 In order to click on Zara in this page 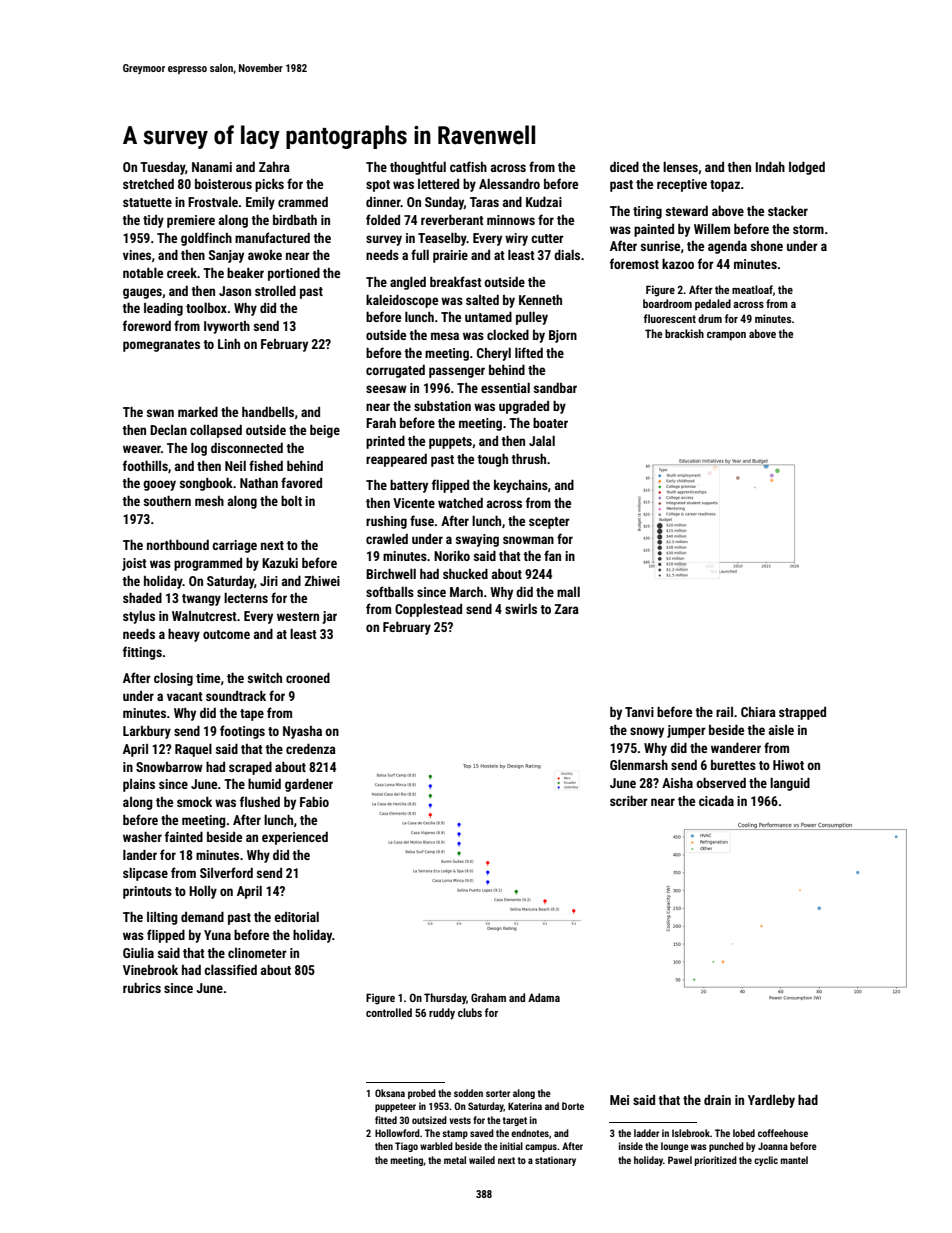, I will do `click(566, 609)`.
